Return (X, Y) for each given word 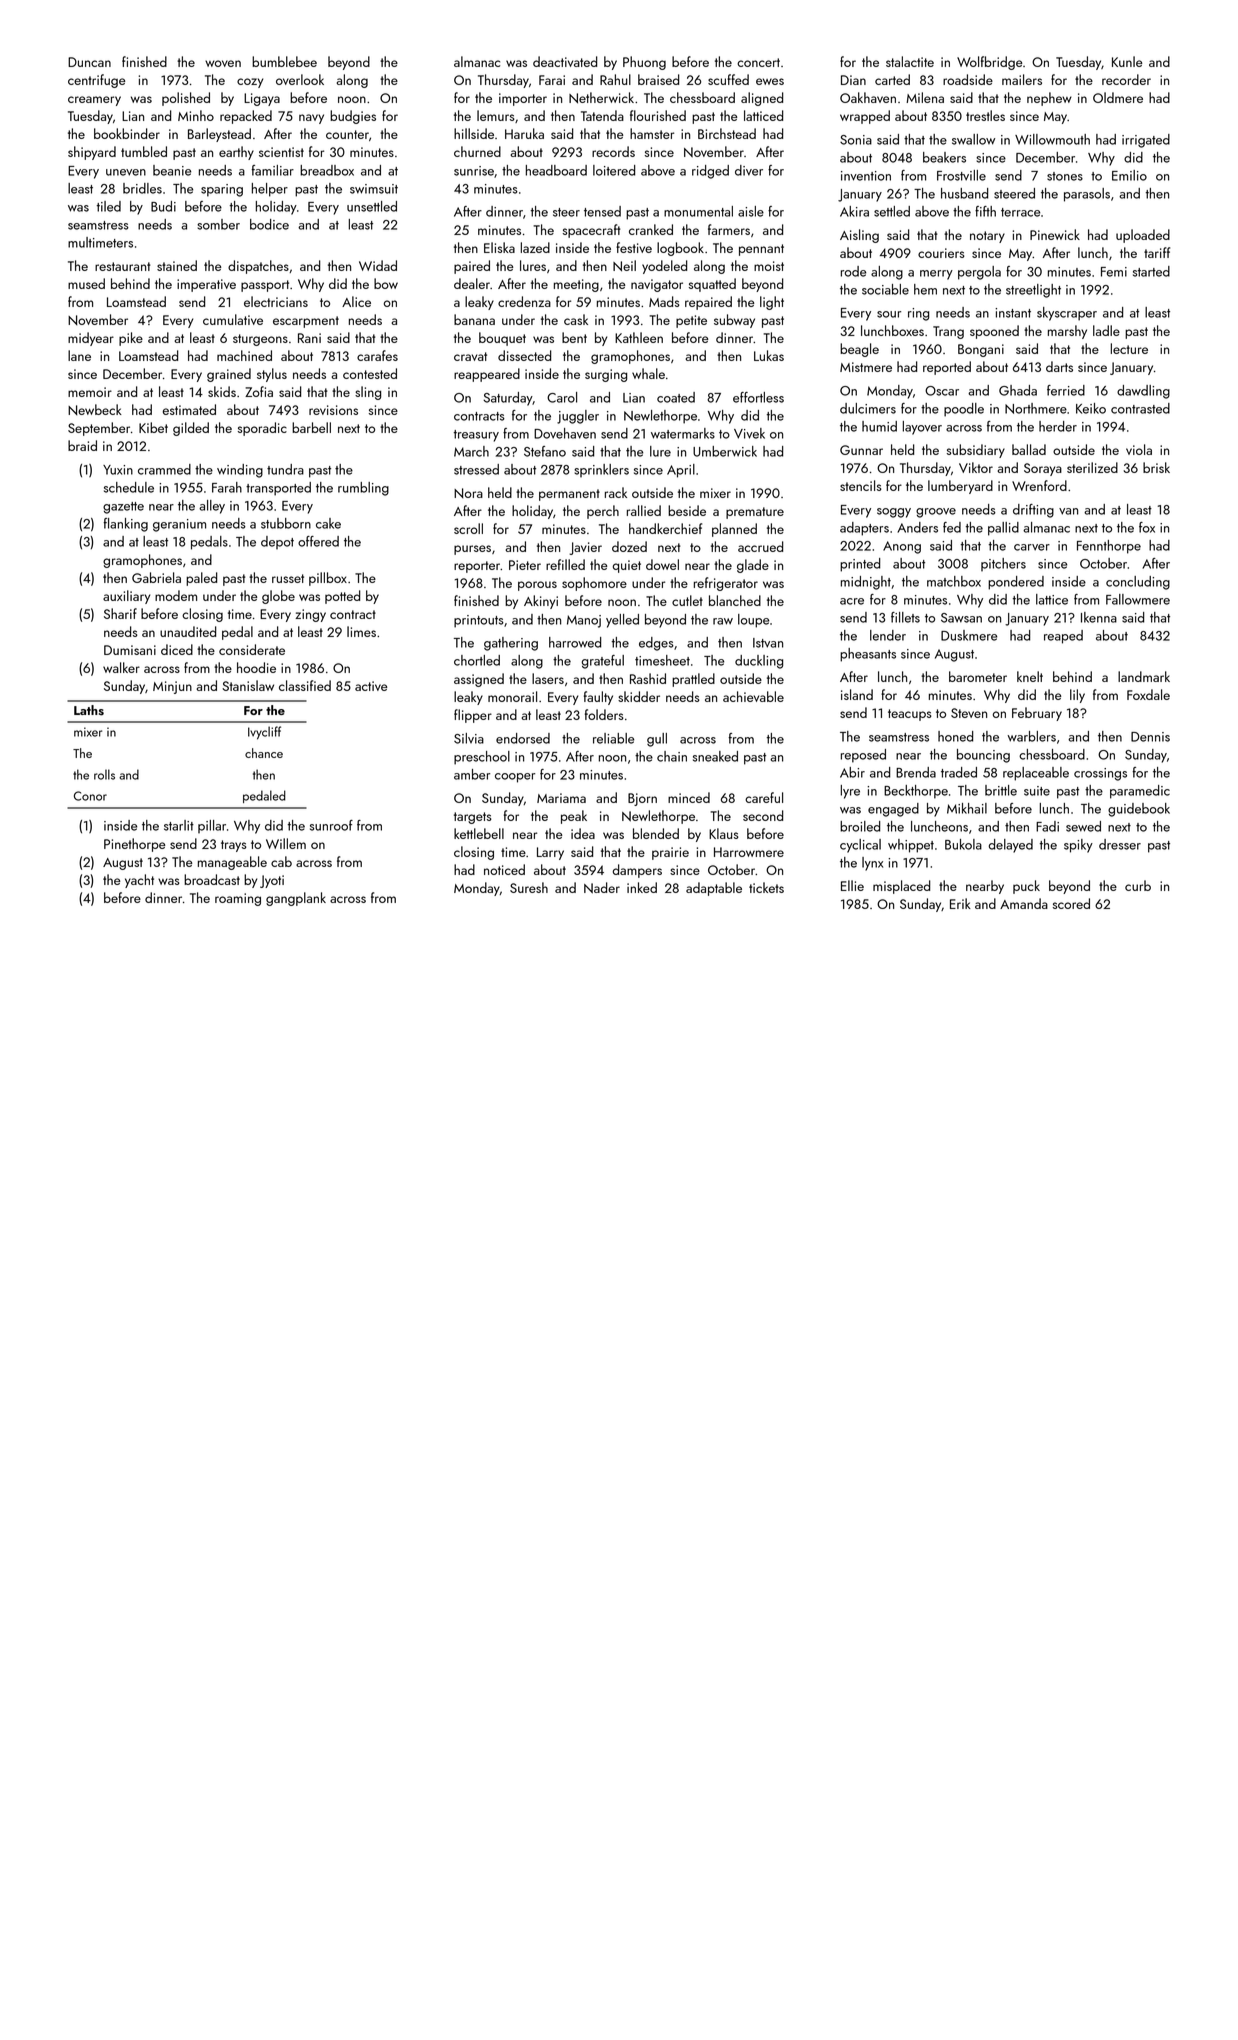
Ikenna (1099, 617)
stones (1065, 176)
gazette (123, 508)
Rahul (615, 79)
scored (1071, 903)
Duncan (89, 62)
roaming (238, 899)
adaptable (714, 889)
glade (753, 566)
